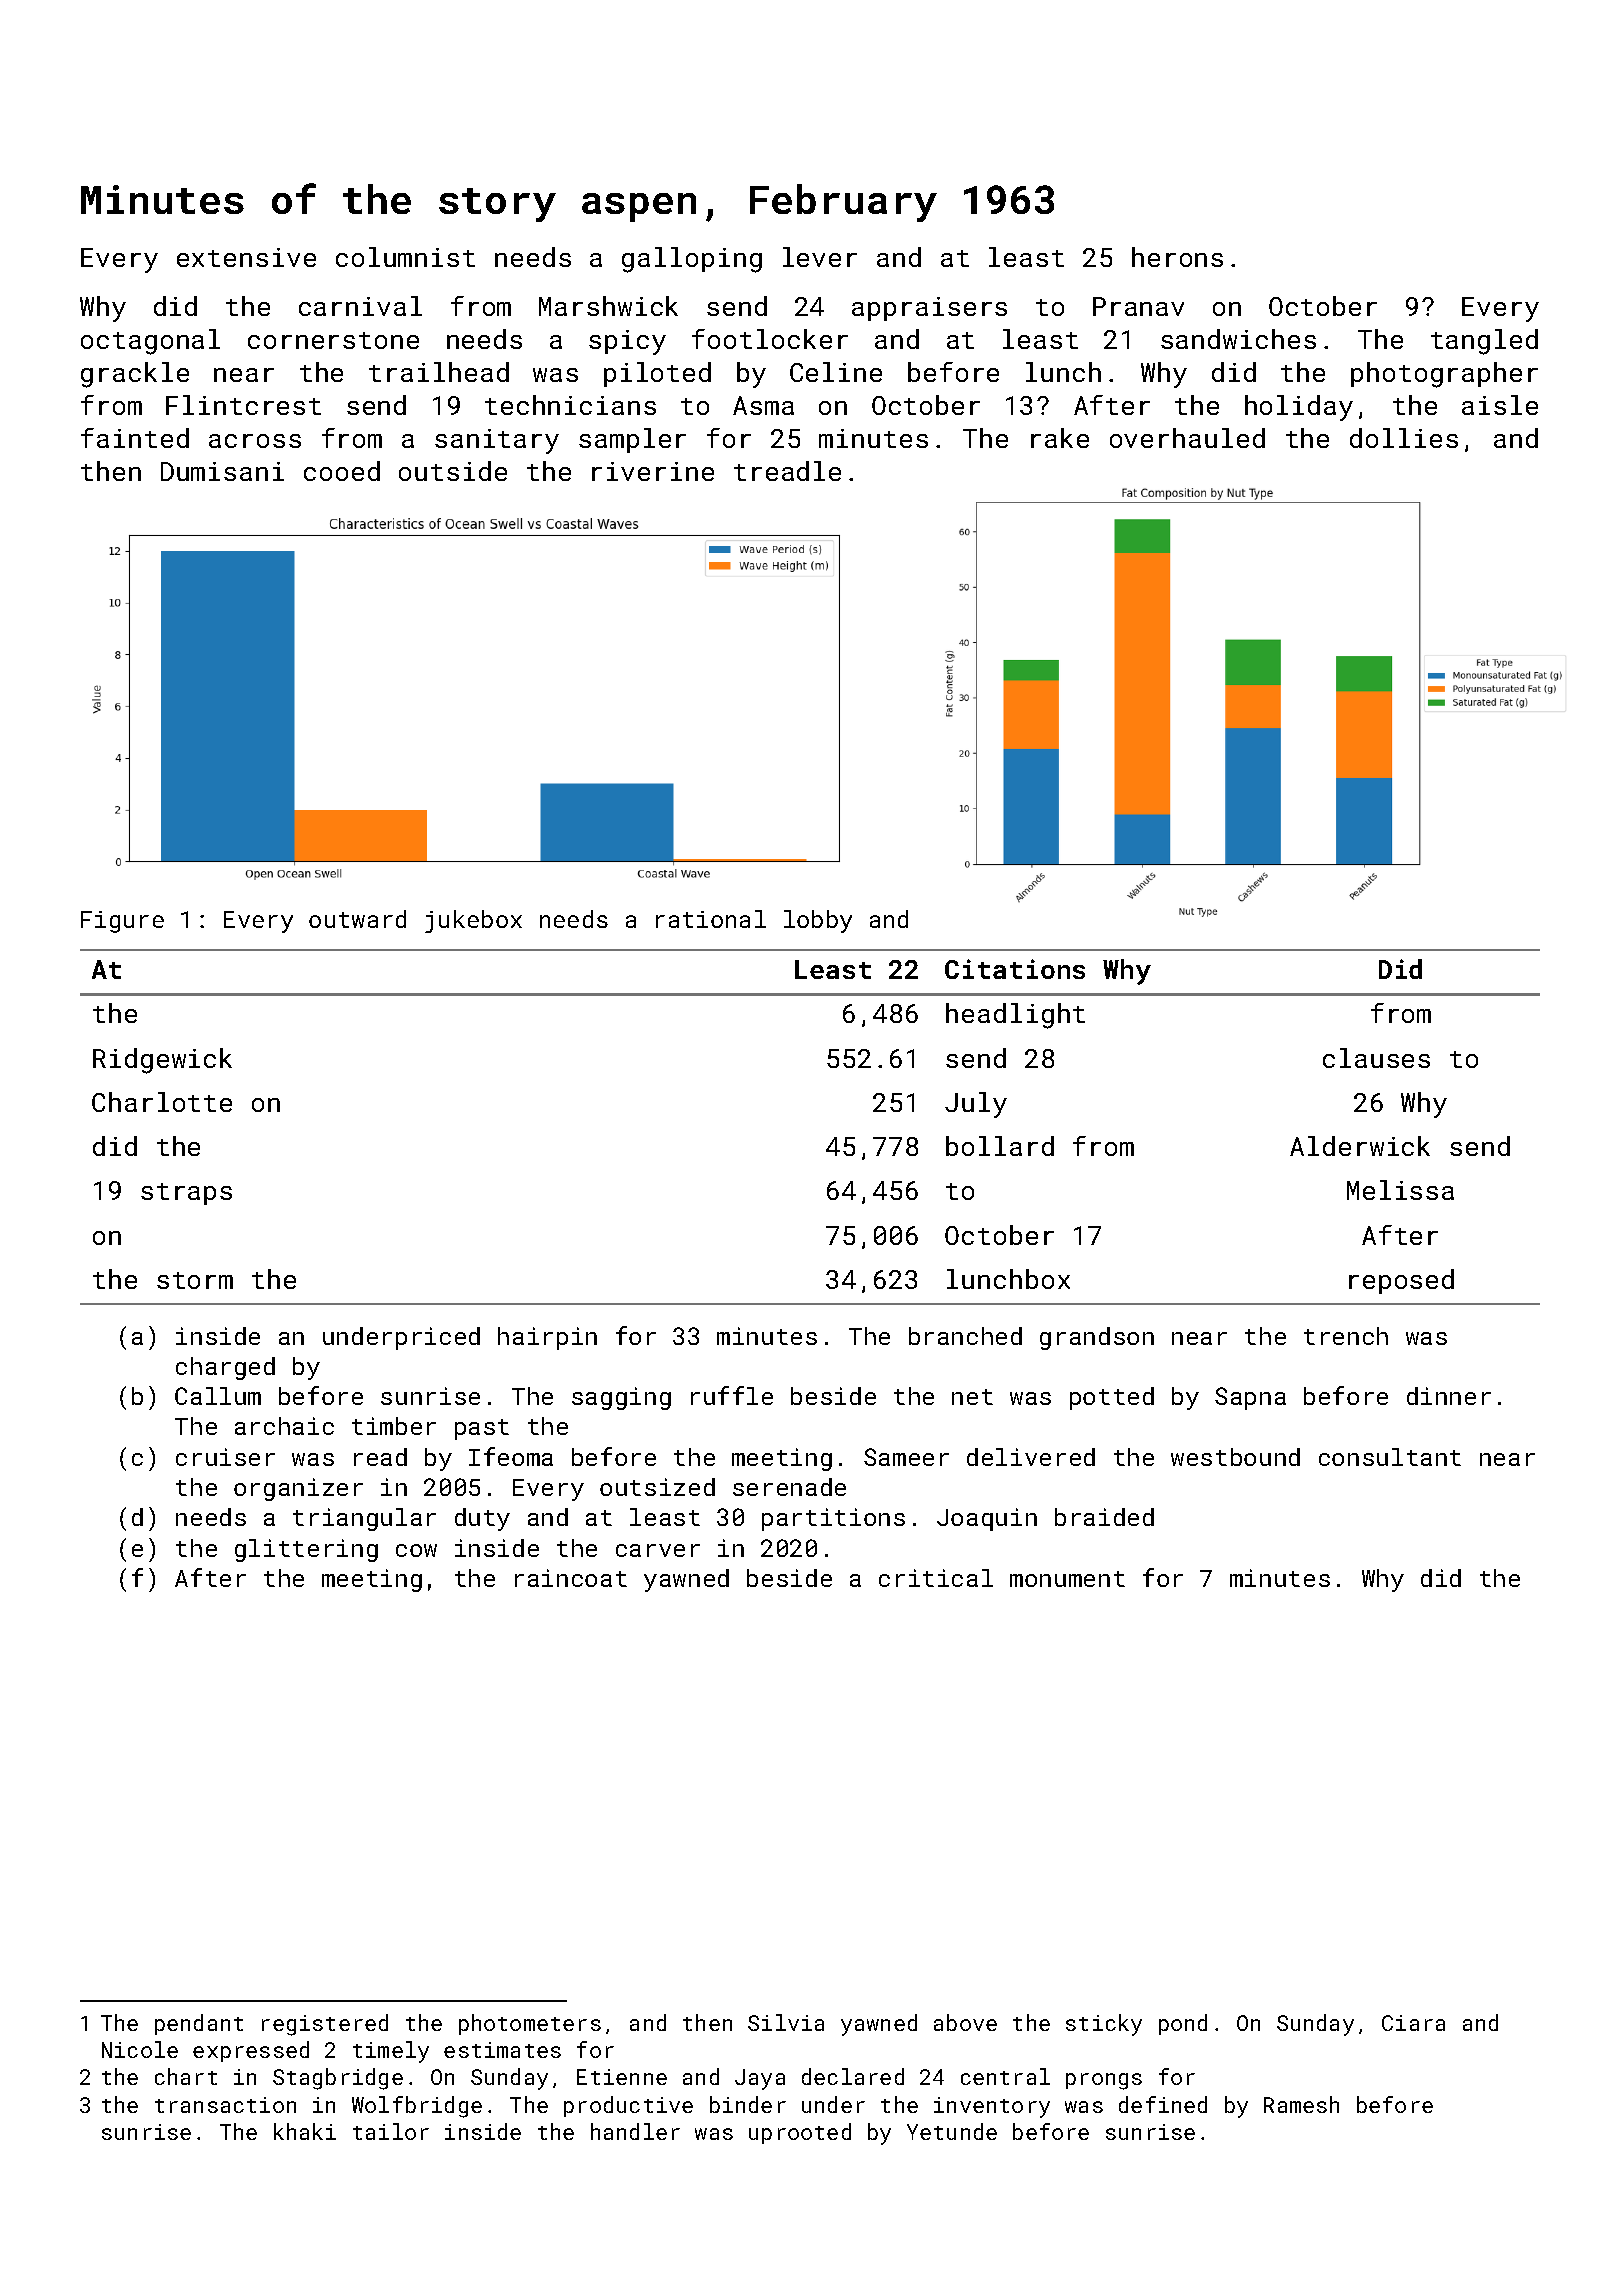 The width and height of the image is (1620, 2292). Describe the element at coordinates (1177, 257) in the image. I see `herons` at that location.
